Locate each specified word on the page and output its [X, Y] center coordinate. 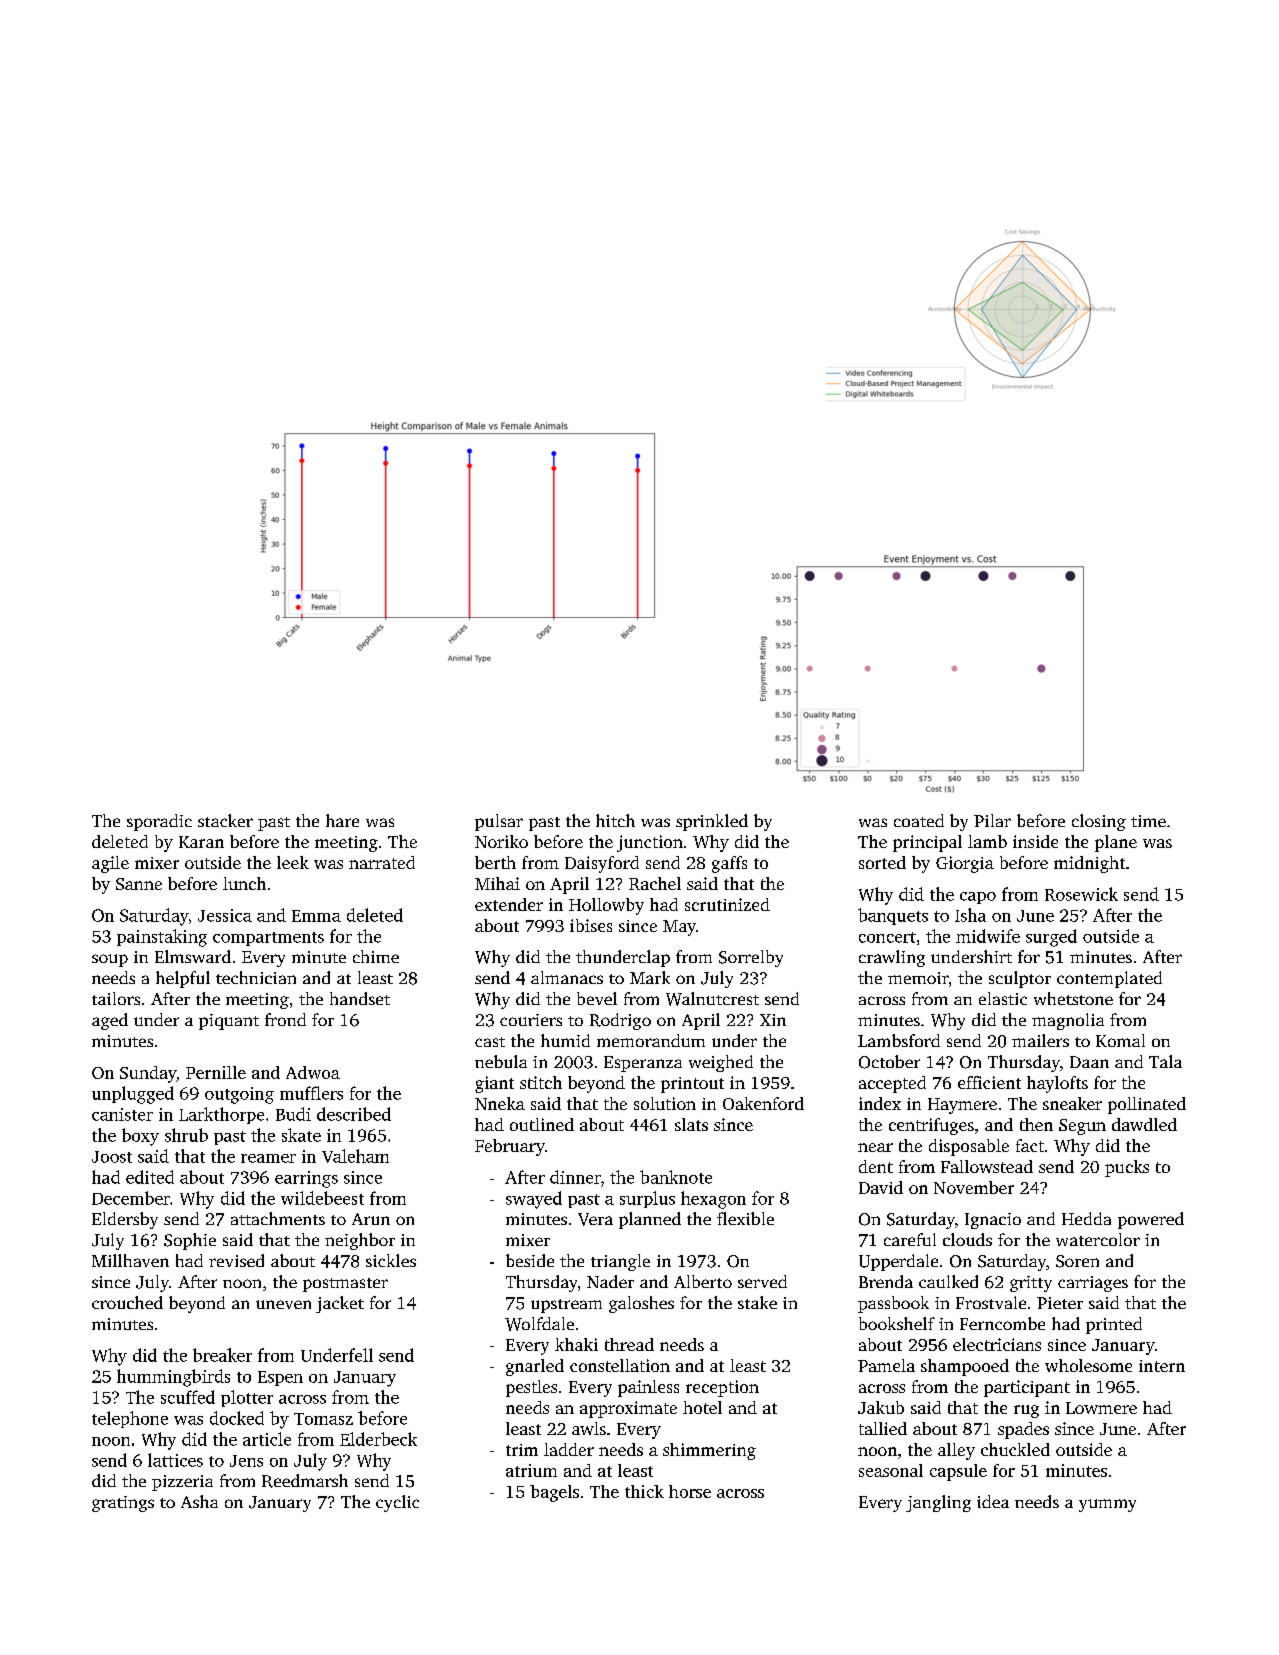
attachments [278, 1218]
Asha [199, 1501]
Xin [773, 1020]
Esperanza [643, 1064]
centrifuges [931, 1126]
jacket [340, 1304]
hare [342, 820]
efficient [989, 1082]
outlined [542, 1124]
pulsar [499, 822]
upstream [566, 1306]
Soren [1077, 1261]
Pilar [992, 820]
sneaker [1072, 1103]
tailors [116, 998]
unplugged [133, 1095]
